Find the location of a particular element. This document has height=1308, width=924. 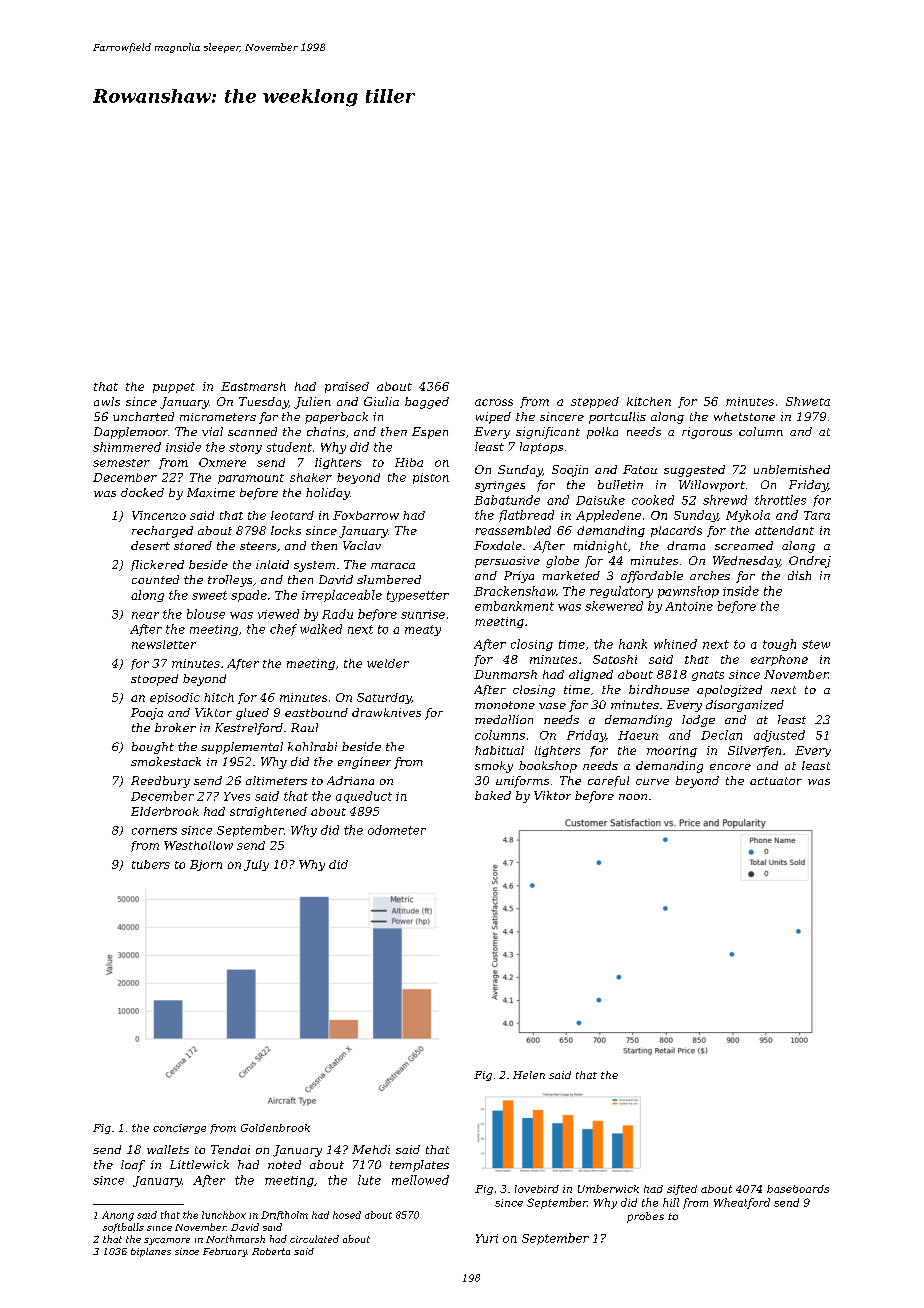

actuator is located at coordinates (776, 781).
